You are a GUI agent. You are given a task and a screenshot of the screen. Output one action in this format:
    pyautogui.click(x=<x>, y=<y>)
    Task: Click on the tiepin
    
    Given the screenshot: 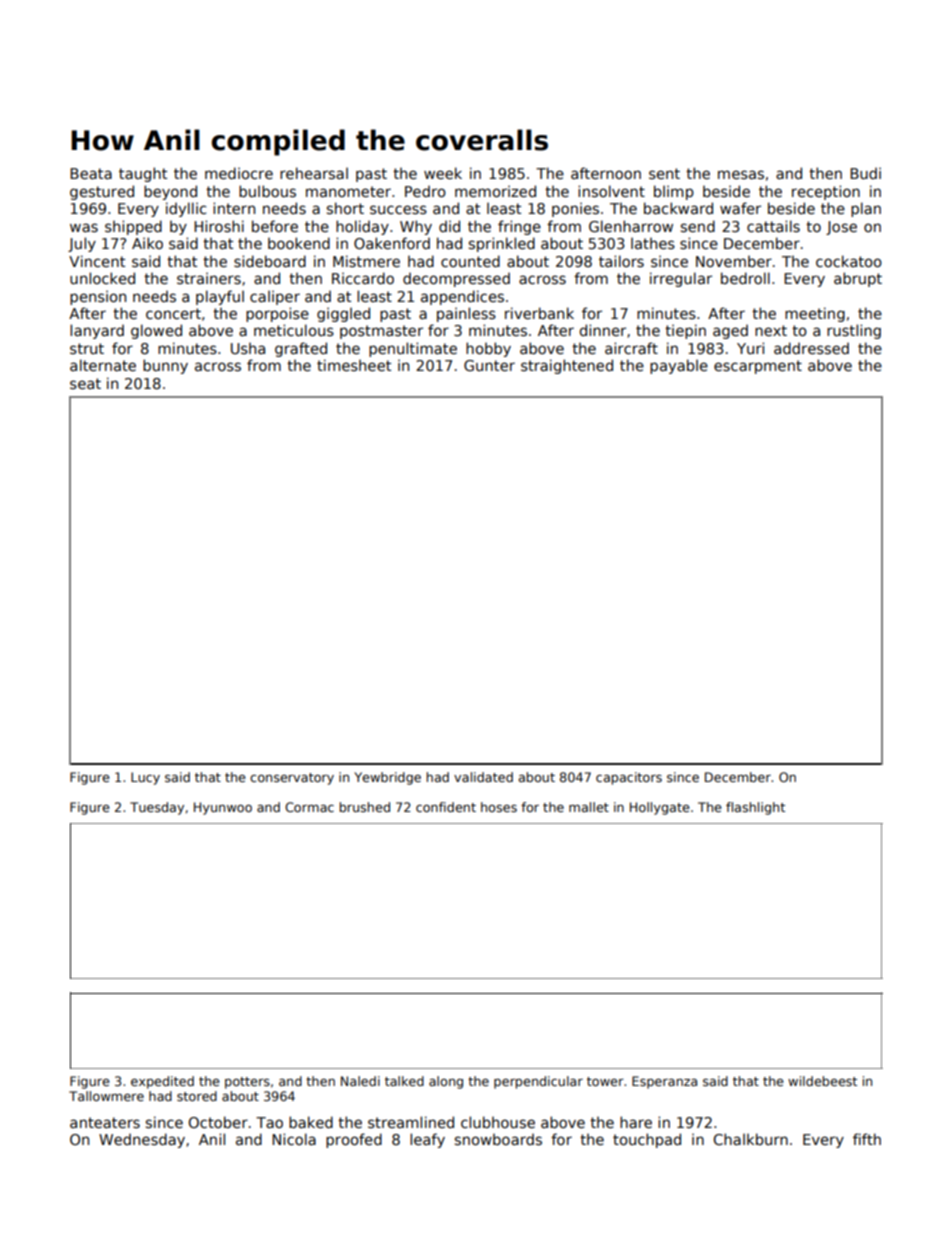 What is the action you would take?
    pyautogui.click(x=685, y=331)
